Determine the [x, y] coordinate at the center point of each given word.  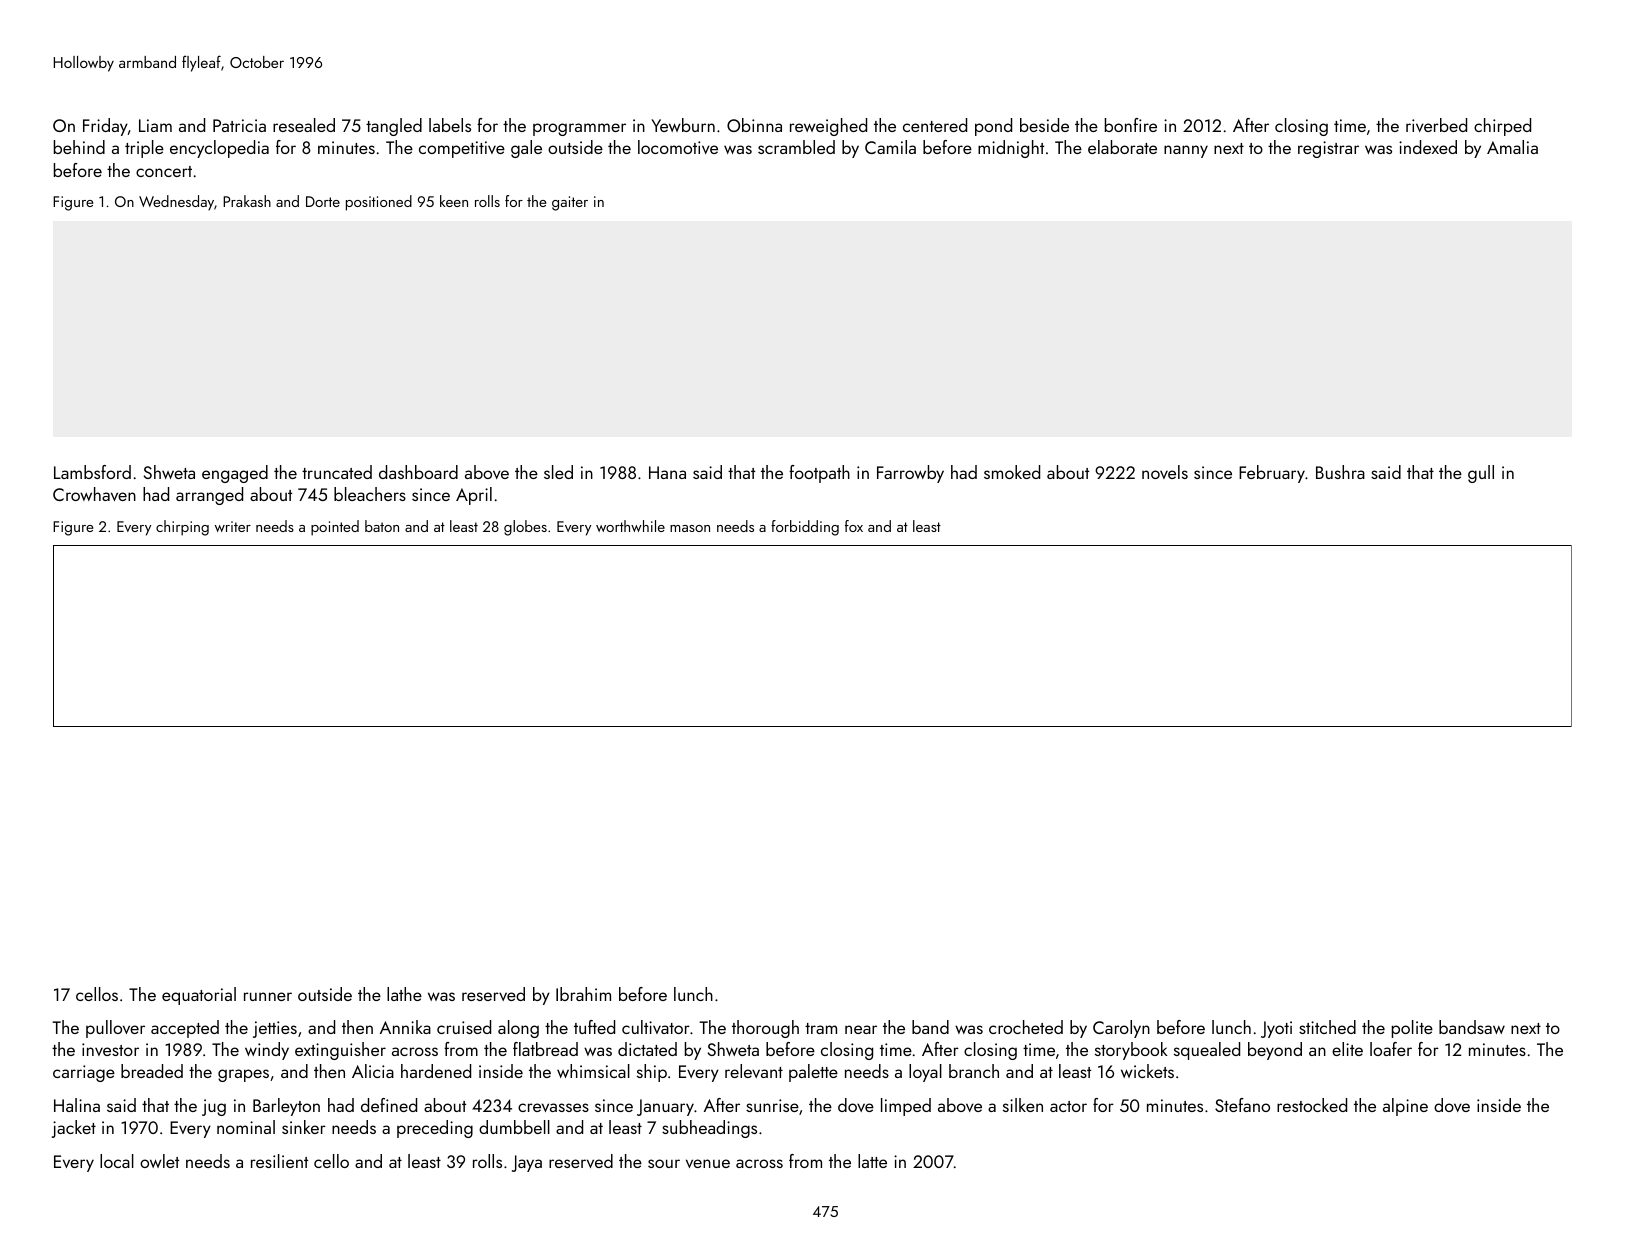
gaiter [570, 203]
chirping [182, 528]
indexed [1428, 147]
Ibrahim [583, 994]
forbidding [805, 528]
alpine [1405, 1107]
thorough [765, 1029]
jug [214, 1107]
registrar [1328, 149]
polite [1412, 1029]
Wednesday [176, 203]
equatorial [199, 996]
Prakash [247, 201]
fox [854, 526]
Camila [890, 147]
